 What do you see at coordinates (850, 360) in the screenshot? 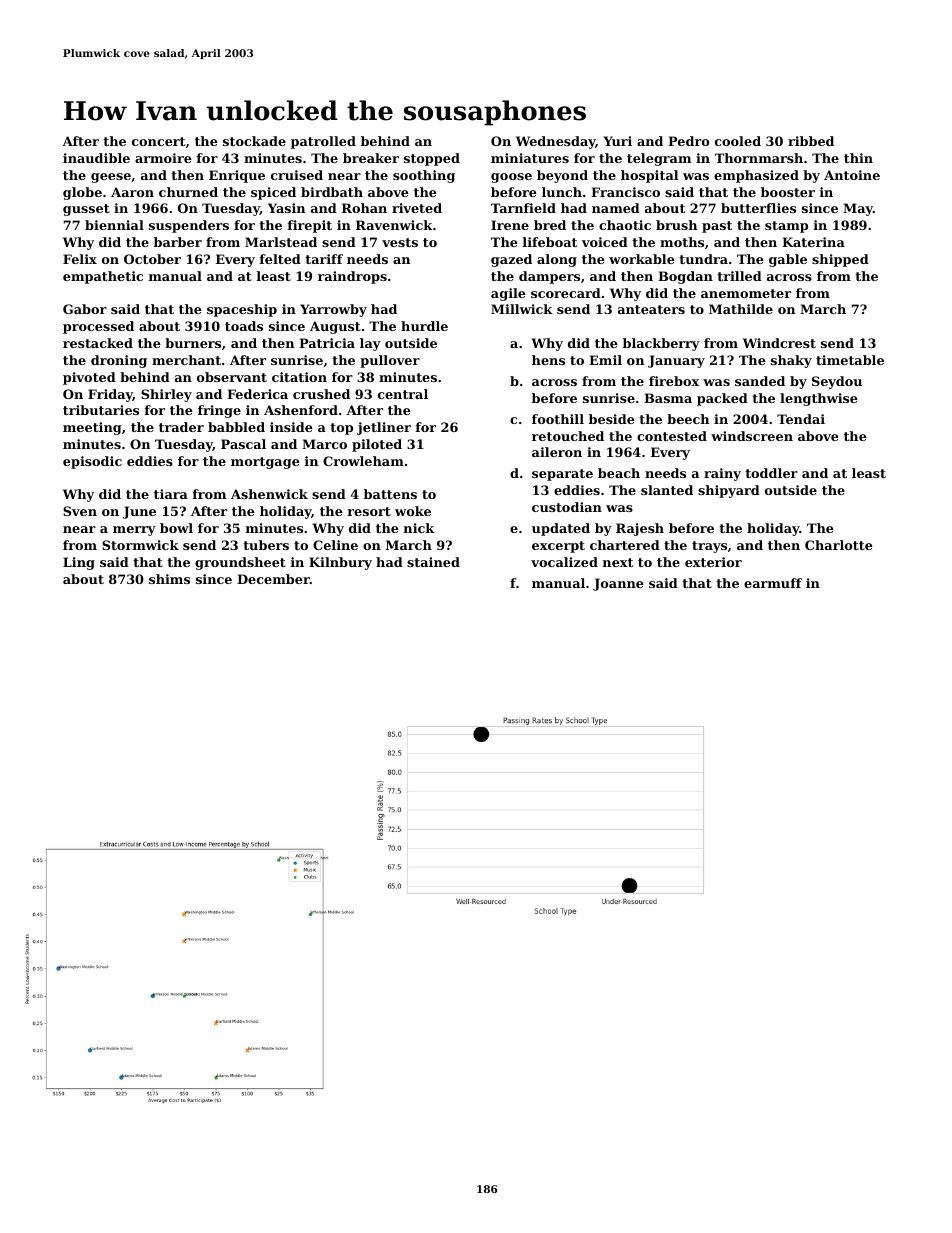
I see `timetable` at bounding box center [850, 360].
